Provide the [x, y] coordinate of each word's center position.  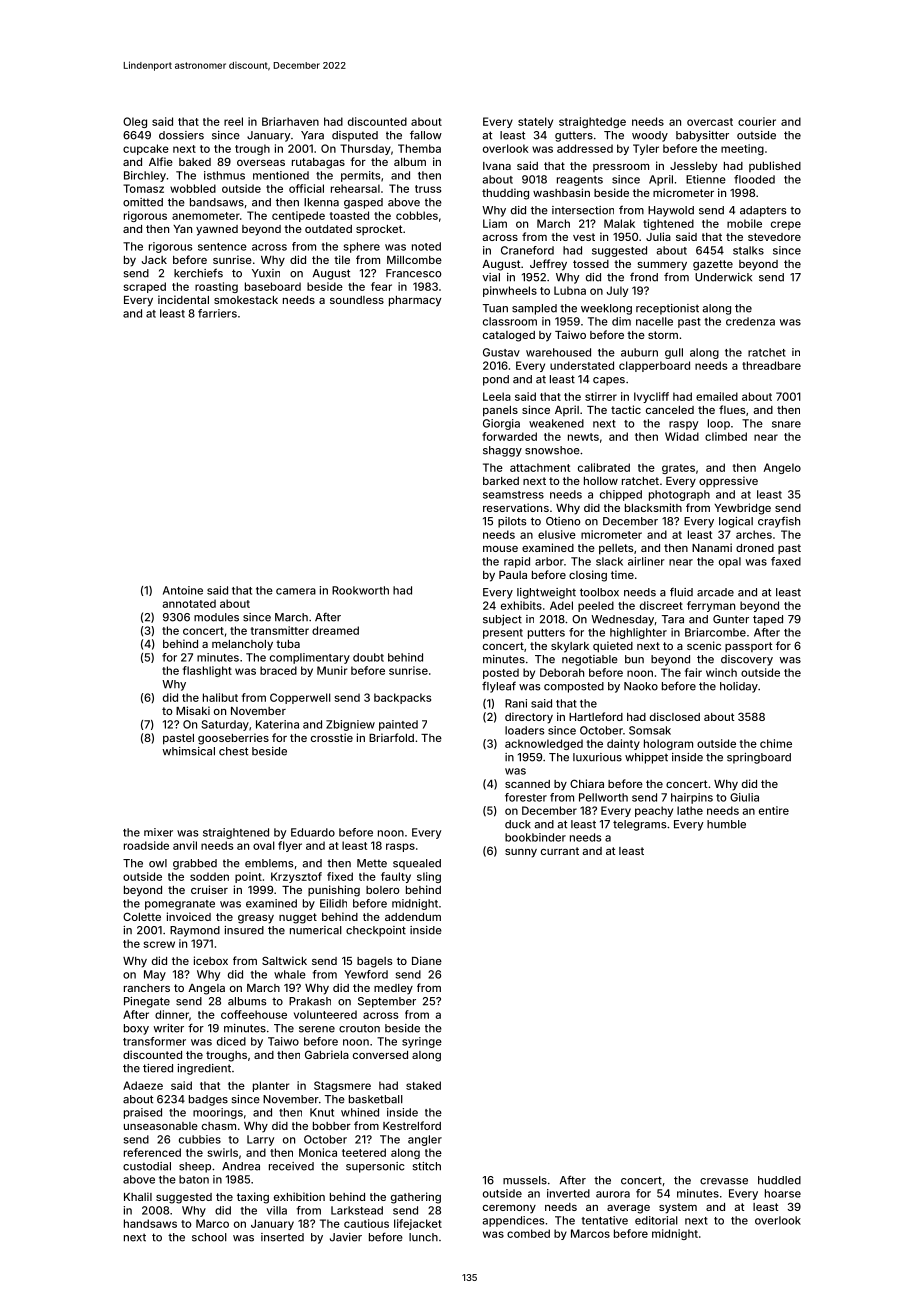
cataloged [509, 336]
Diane [427, 960]
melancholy [242, 645]
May [155, 975]
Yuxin [266, 273]
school [209, 1237]
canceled [670, 410]
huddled [779, 1180]
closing [588, 576]
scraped [144, 287]
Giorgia [501, 424]
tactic [626, 409]
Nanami [712, 547]
